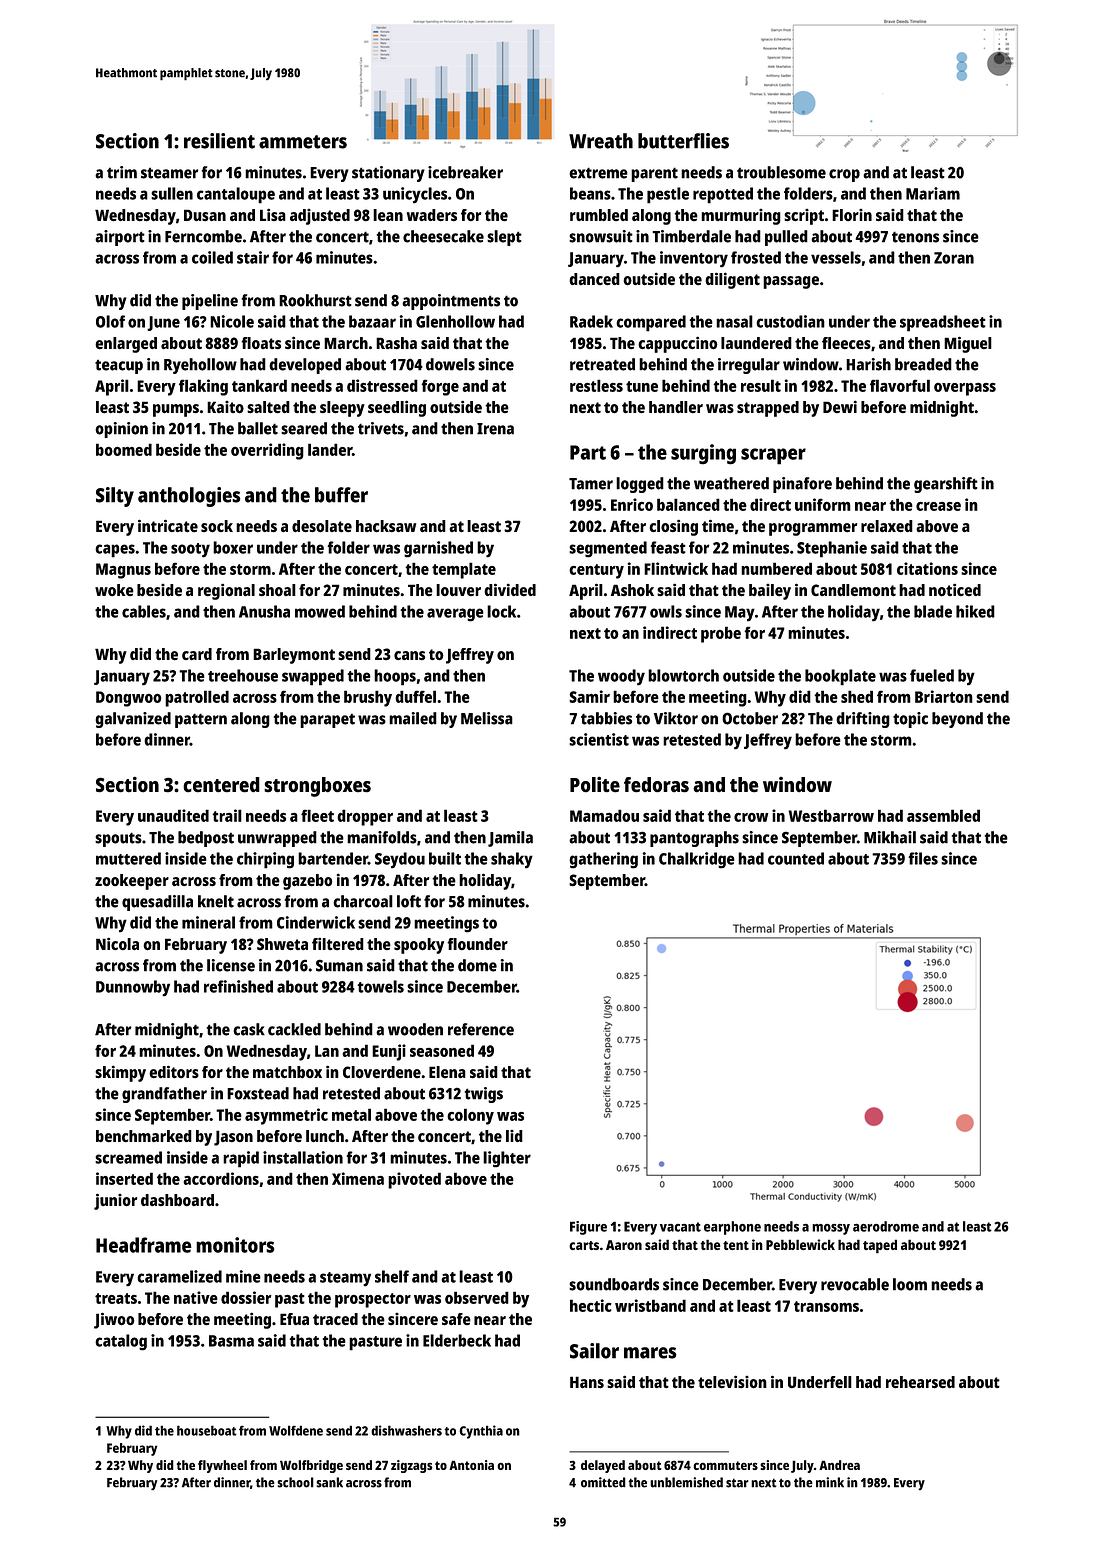 The height and width of the screenshot is (1566, 1107). What do you see at coordinates (604, 815) in the screenshot?
I see `Mamadou` at bounding box center [604, 815].
